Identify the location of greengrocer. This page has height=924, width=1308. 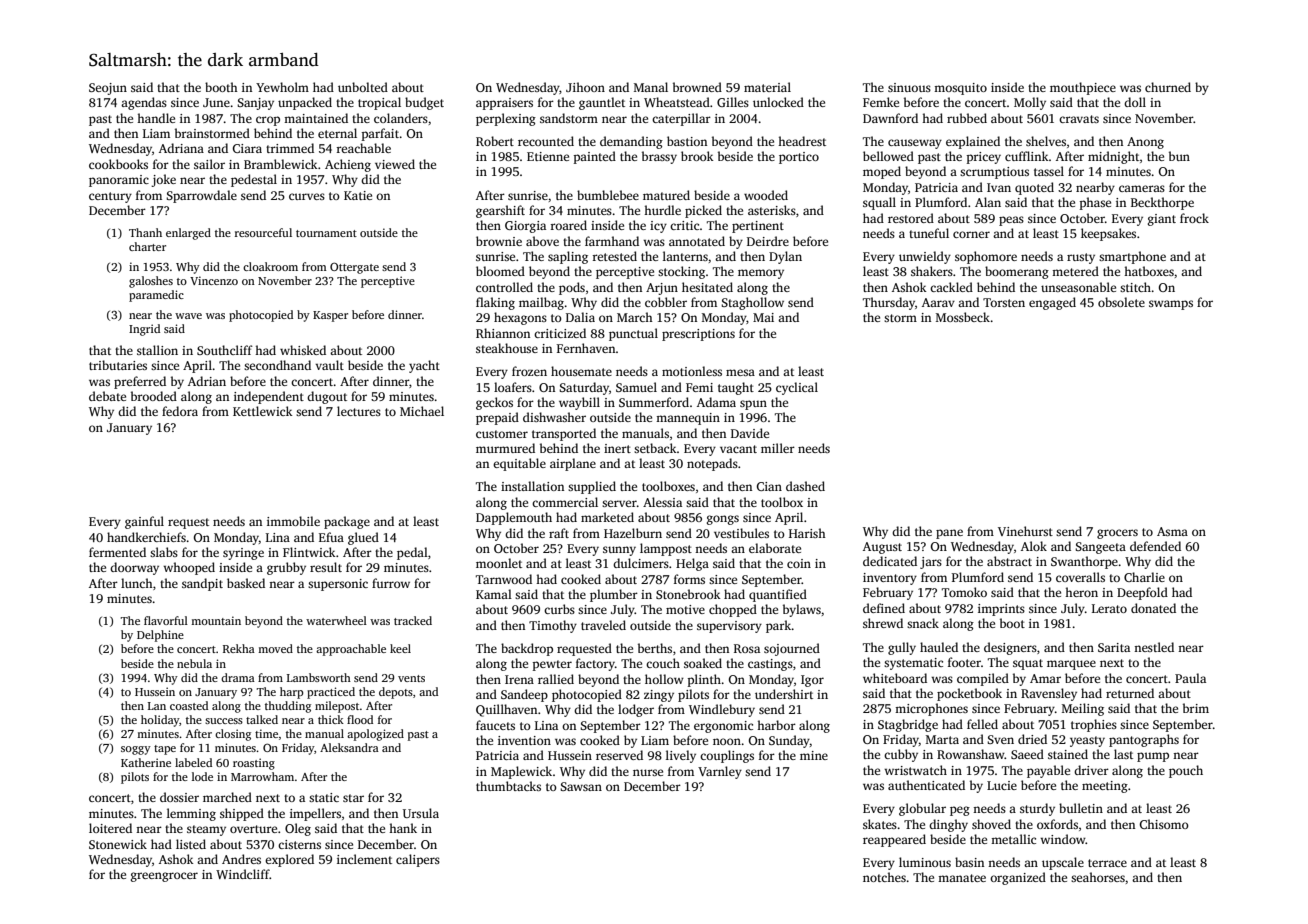
(164, 877).
